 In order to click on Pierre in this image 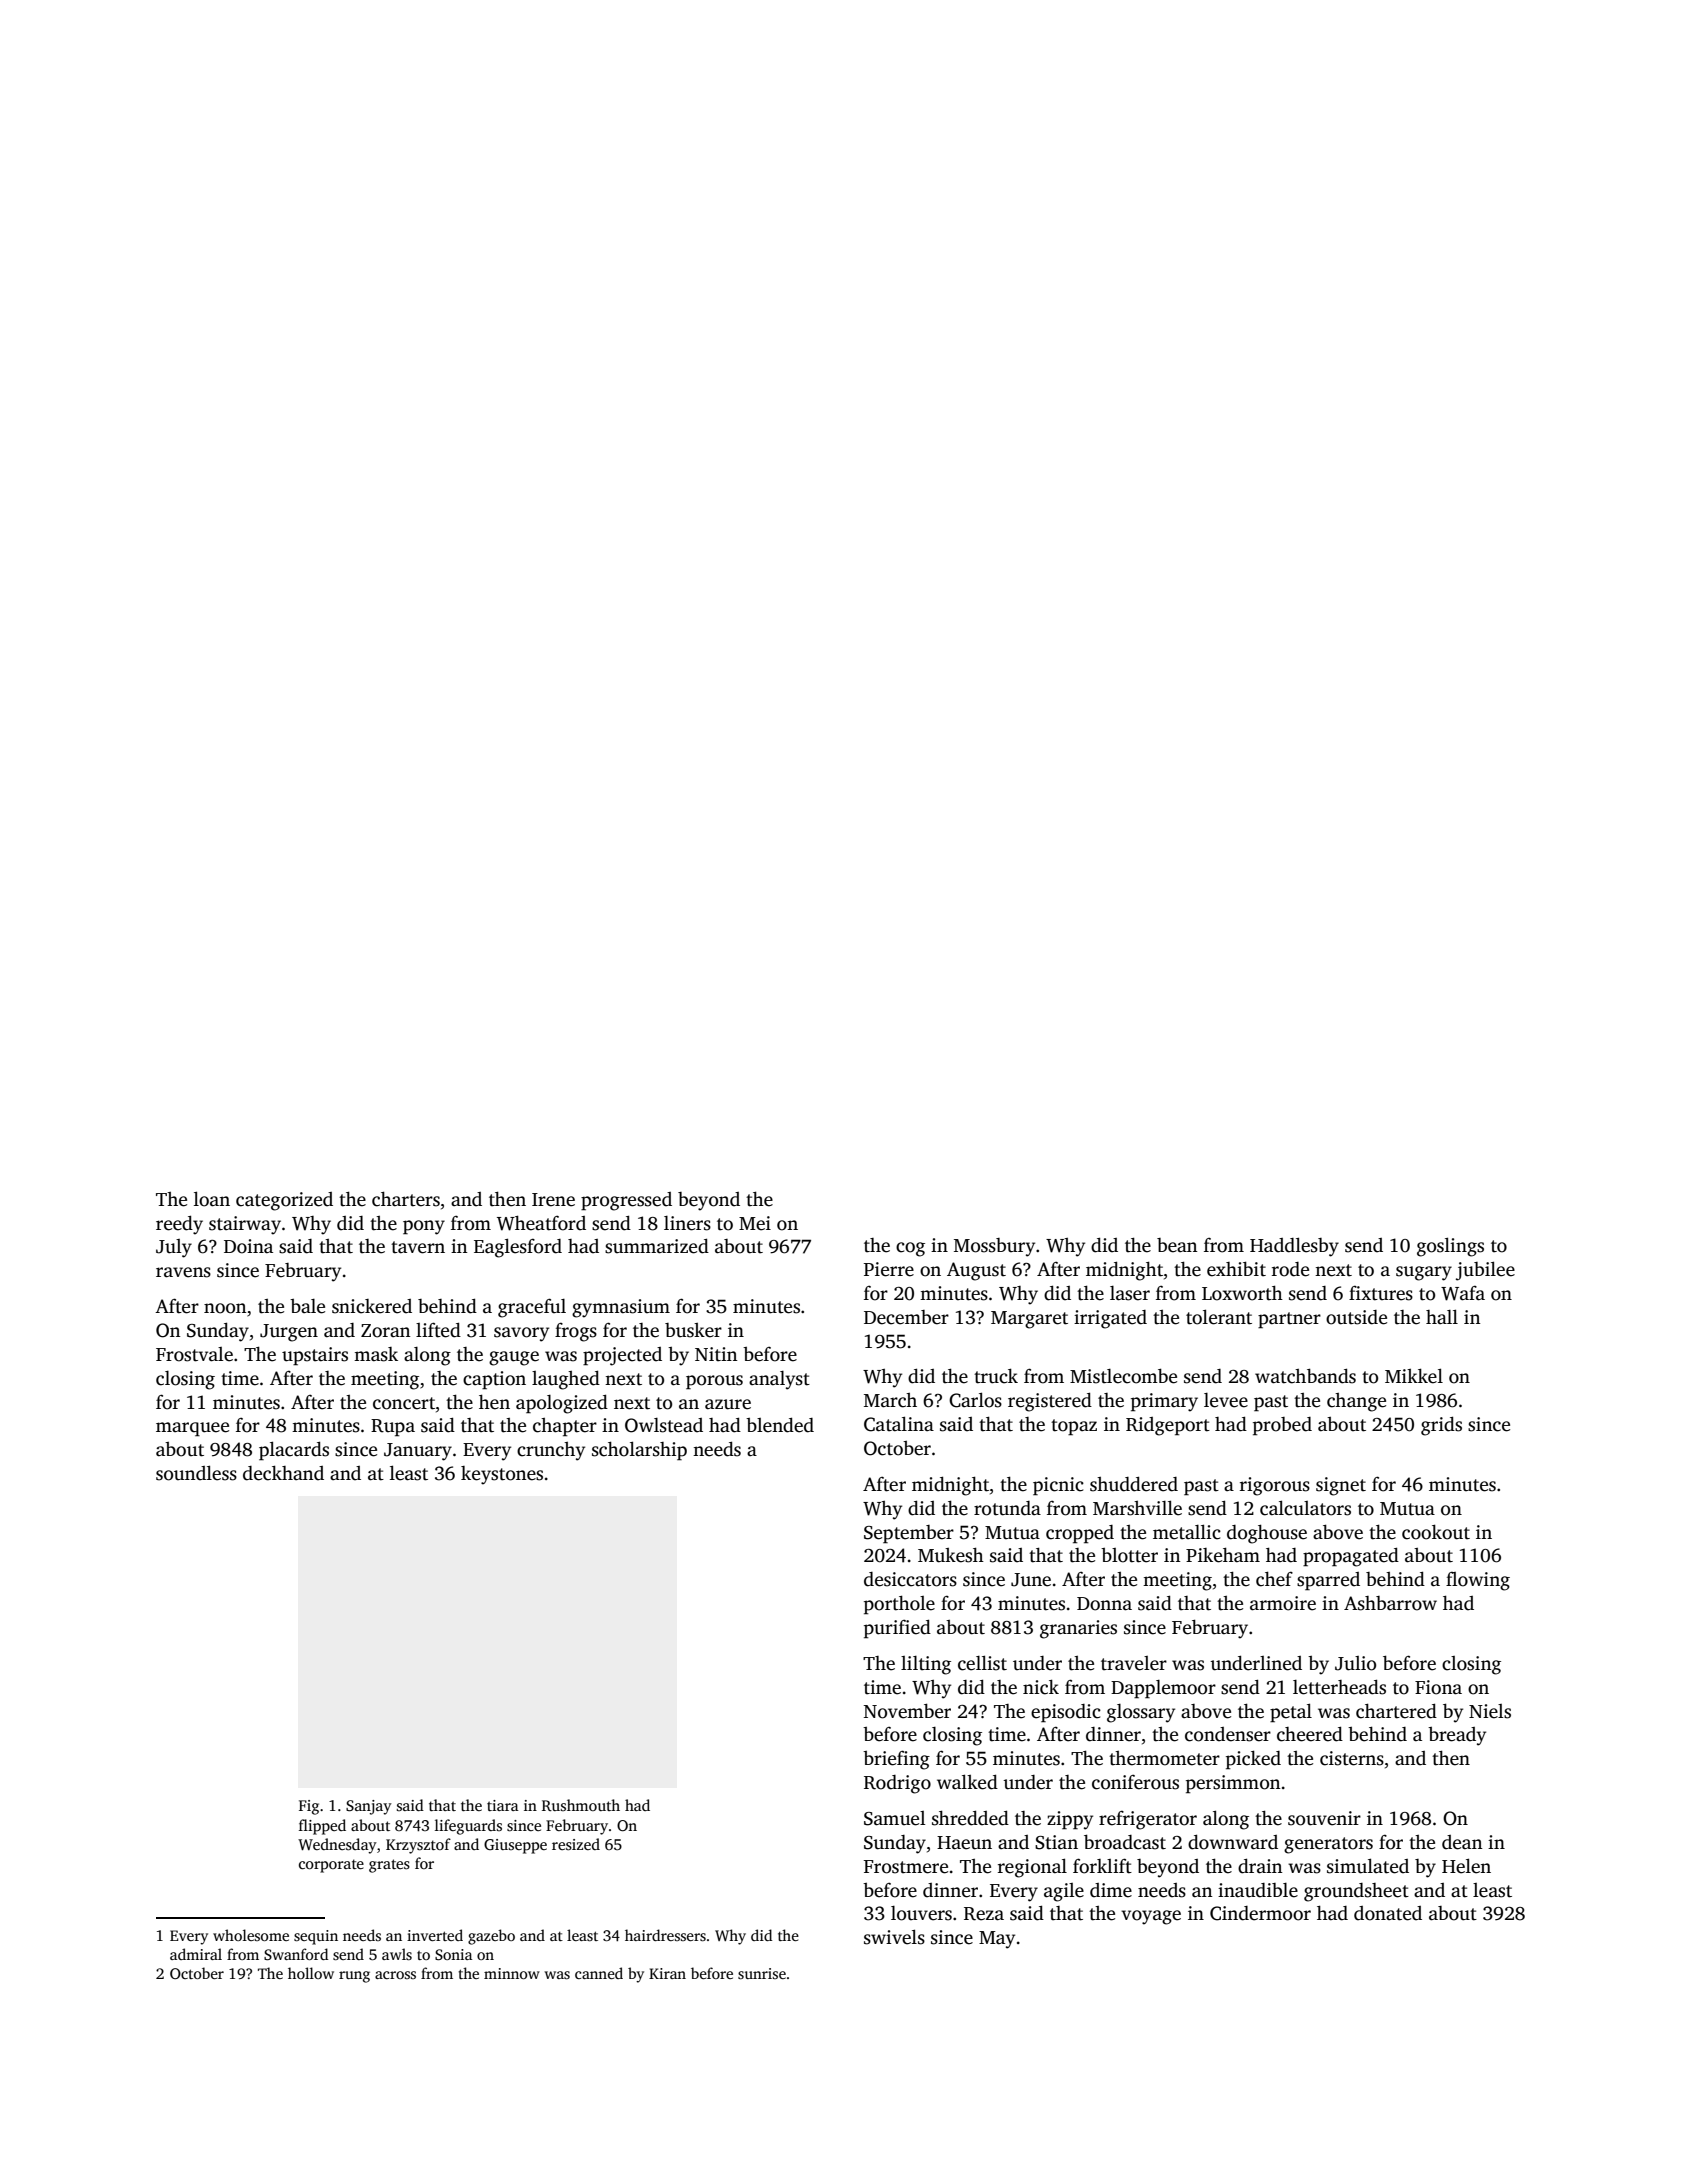, I will do `click(889, 1269)`.
